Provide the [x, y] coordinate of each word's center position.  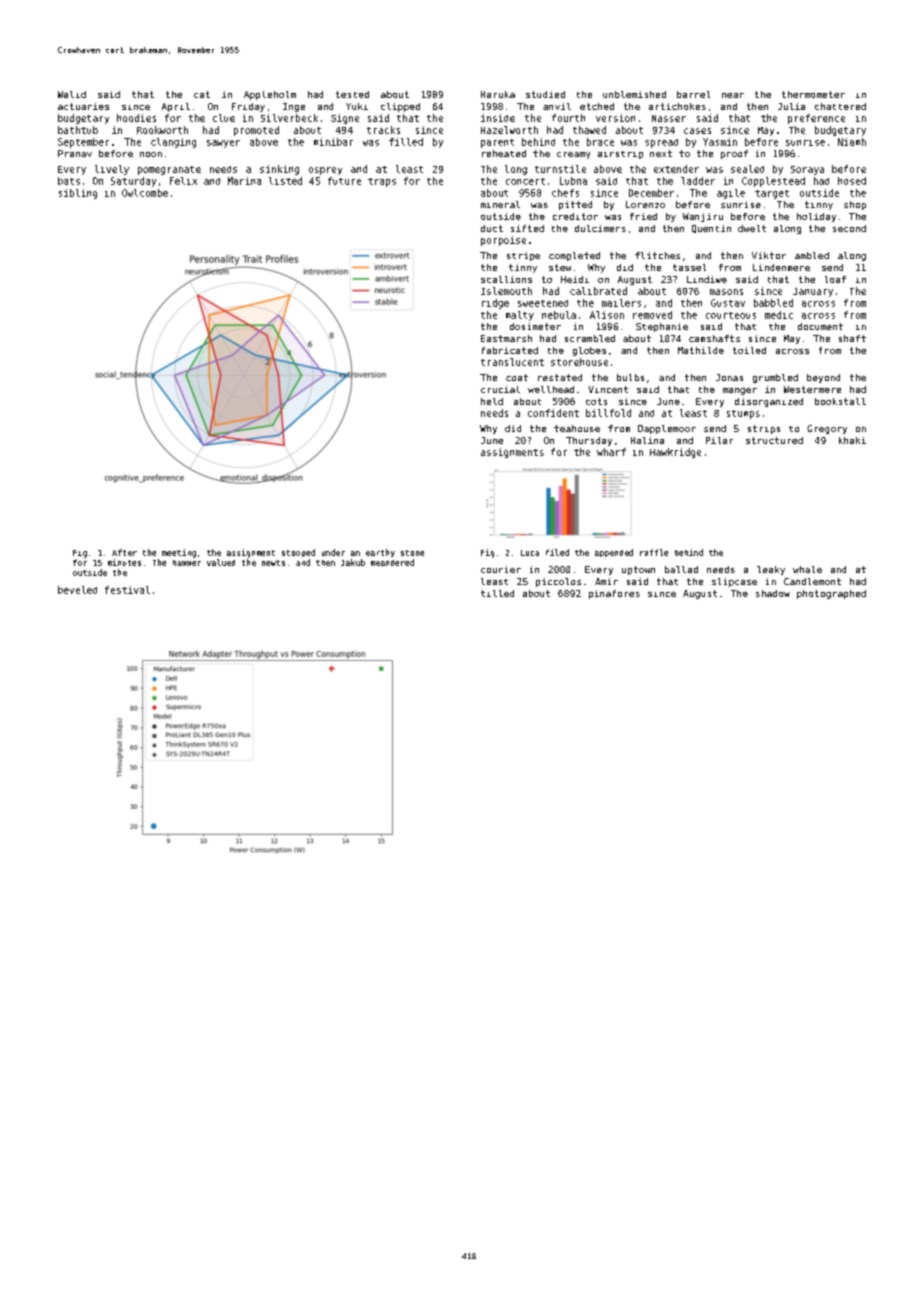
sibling [78, 194]
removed [652, 315]
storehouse [579, 362]
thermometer [813, 94]
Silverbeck [289, 118]
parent [497, 143]
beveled [77, 590]
